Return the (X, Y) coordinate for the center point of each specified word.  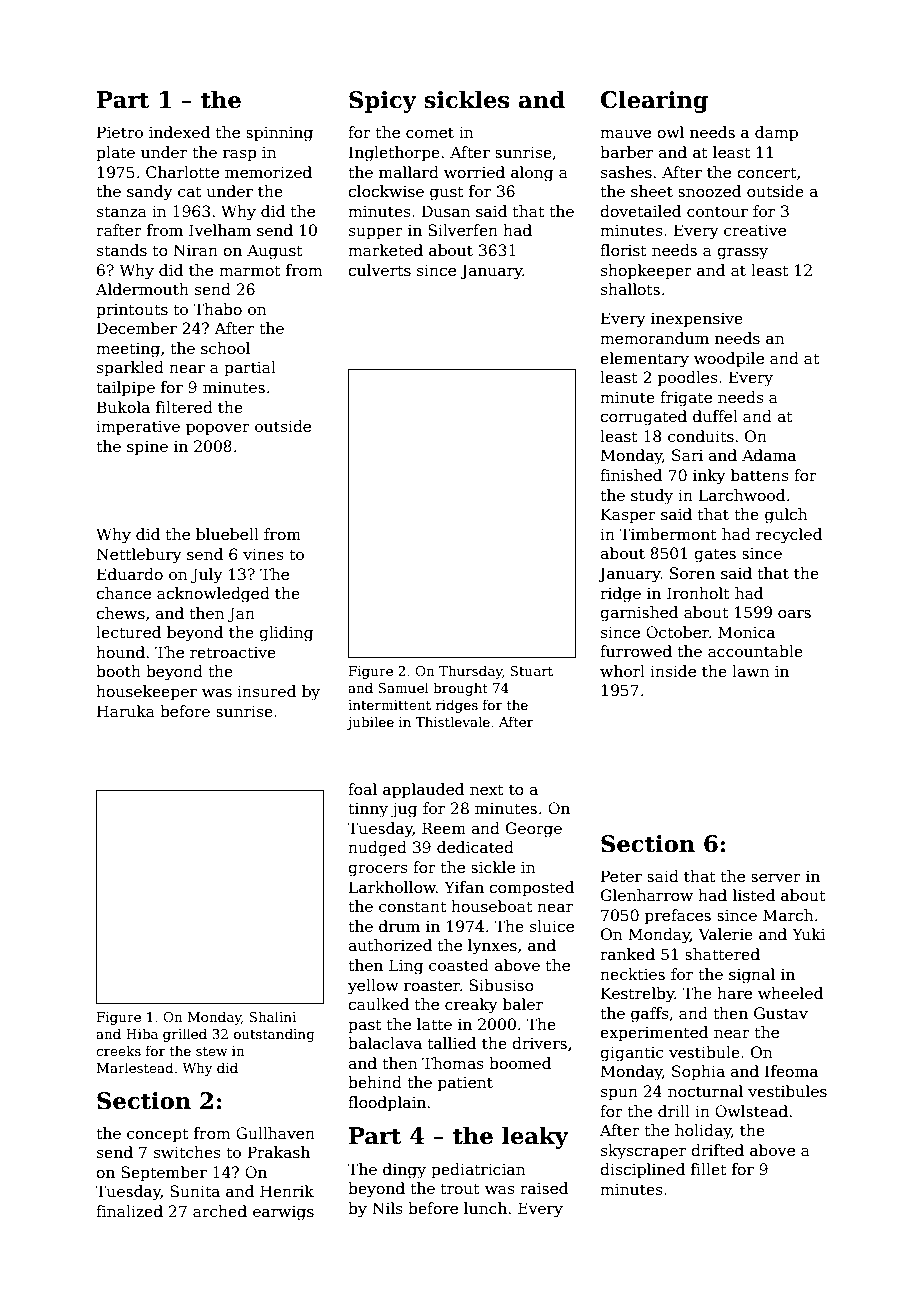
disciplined (642, 1170)
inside (673, 671)
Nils (387, 1208)
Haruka (126, 711)
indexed (179, 132)
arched (220, 1211)
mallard (409, 172)
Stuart (531, 671)
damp (776, 133)
